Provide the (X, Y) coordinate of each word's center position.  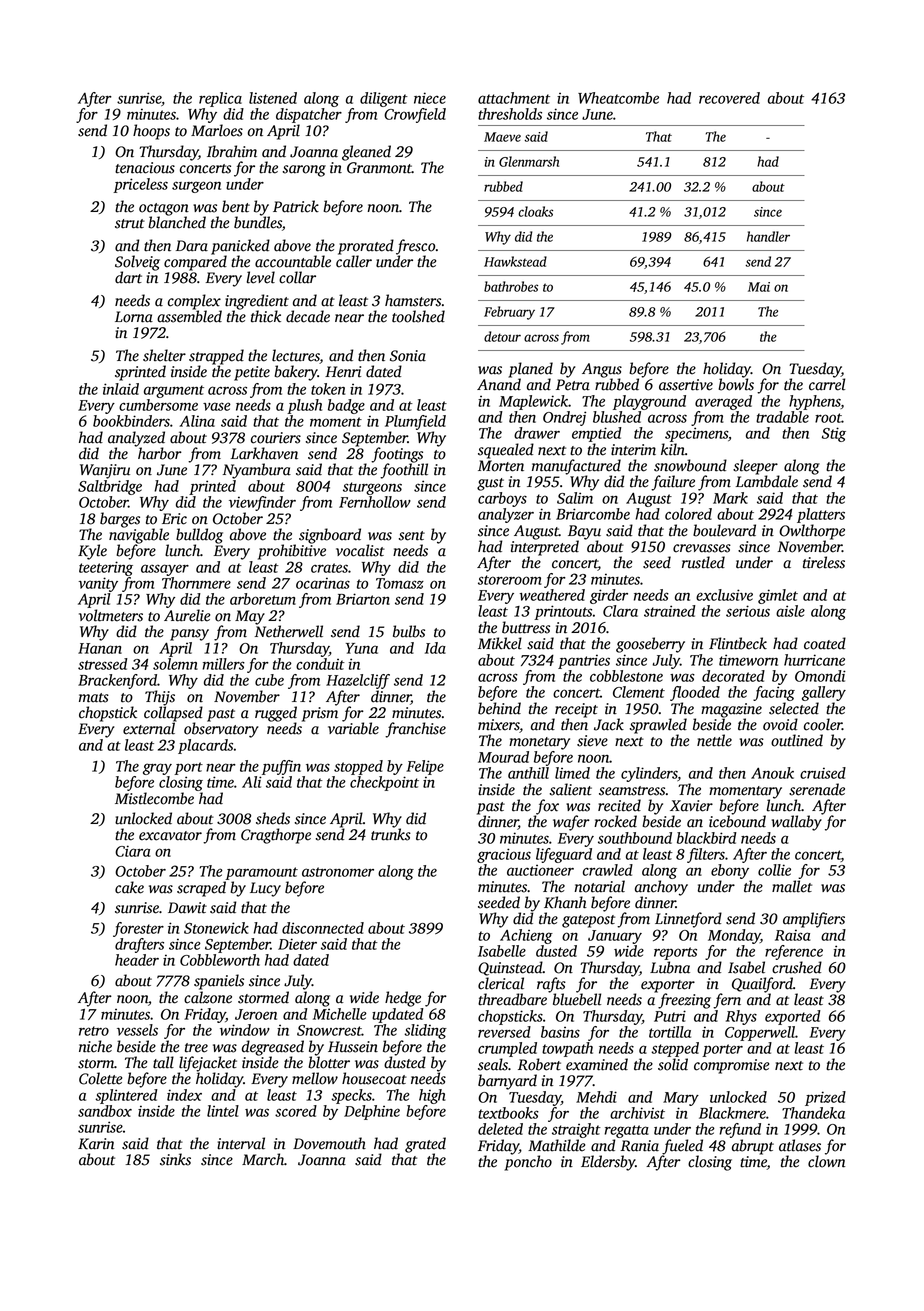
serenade (817, 789)
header (137, 960)
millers (223, 664)
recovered (729, 98)
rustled (703, 562)
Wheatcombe (618, 98)
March (263, 1159)
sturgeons (372, 488)
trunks (391, 834)
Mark (730, 498)
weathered (552, 595)
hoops (151, 132)
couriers (276, 438)
